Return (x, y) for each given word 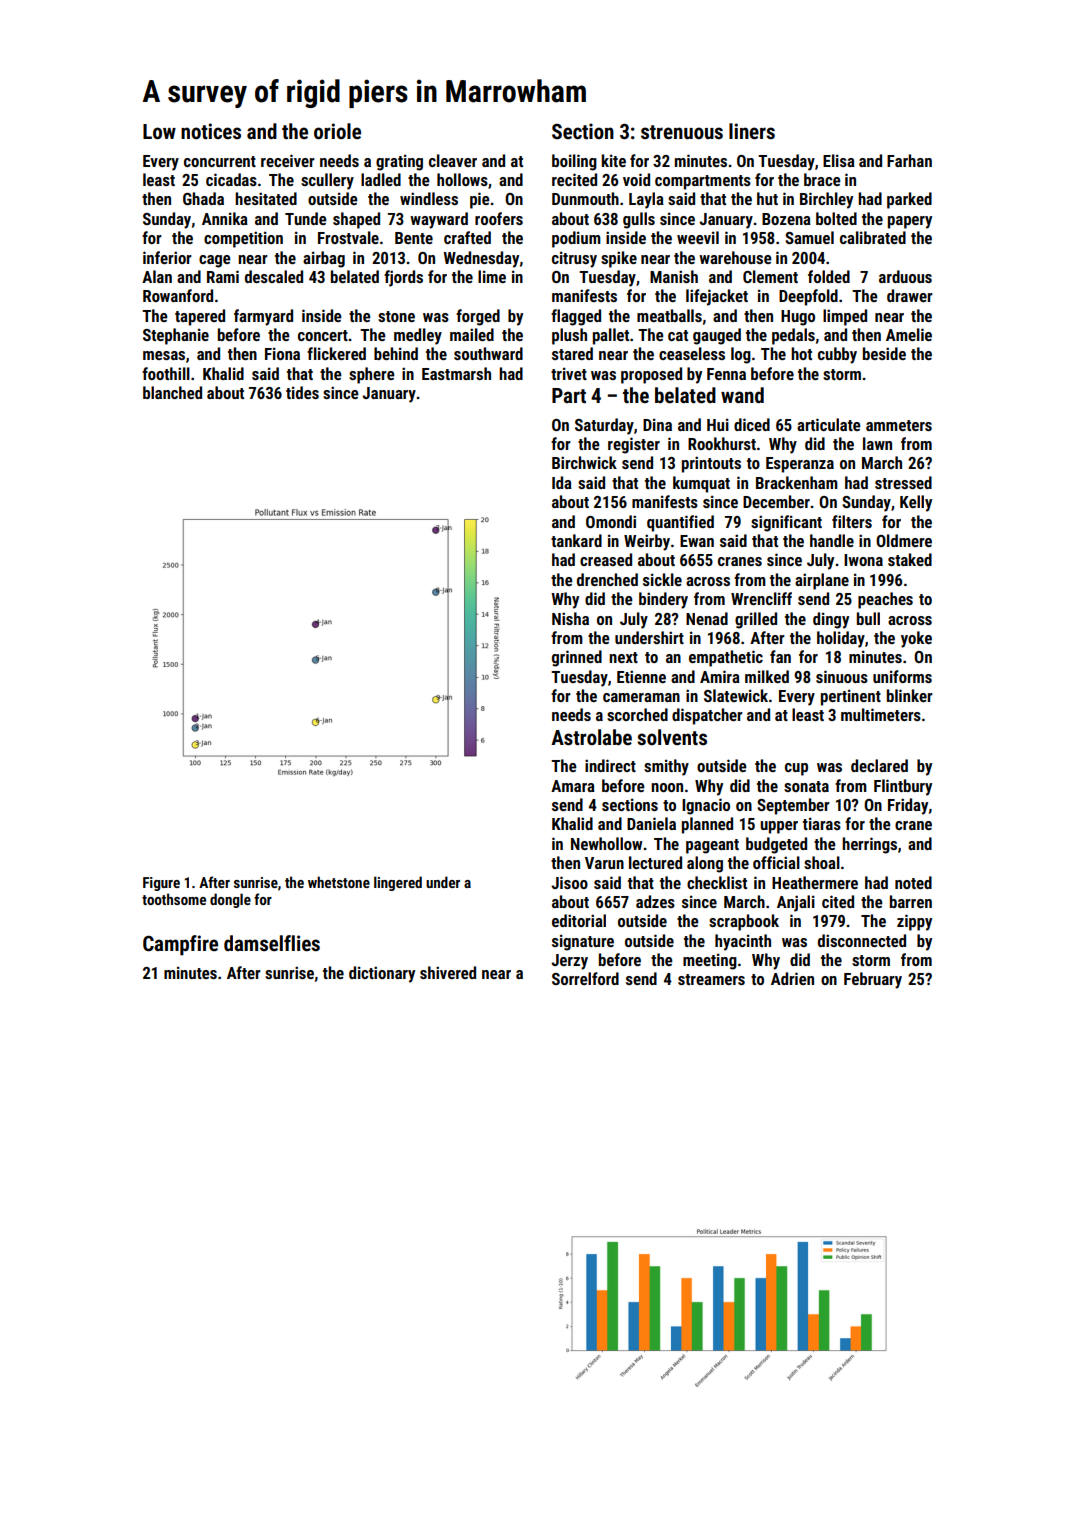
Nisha (570, 618)
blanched (172, 392)
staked (910, 559)
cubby (837, 355)
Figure (161, 884)
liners (752, 131)
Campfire (180, 945)
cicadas (231, 179)
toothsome (174, 899)
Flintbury (903, 787)
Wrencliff (761, 598)
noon (667, 787)
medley (418, 336)
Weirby (647, 542)
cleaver (453, 160)
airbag (324, 259)
